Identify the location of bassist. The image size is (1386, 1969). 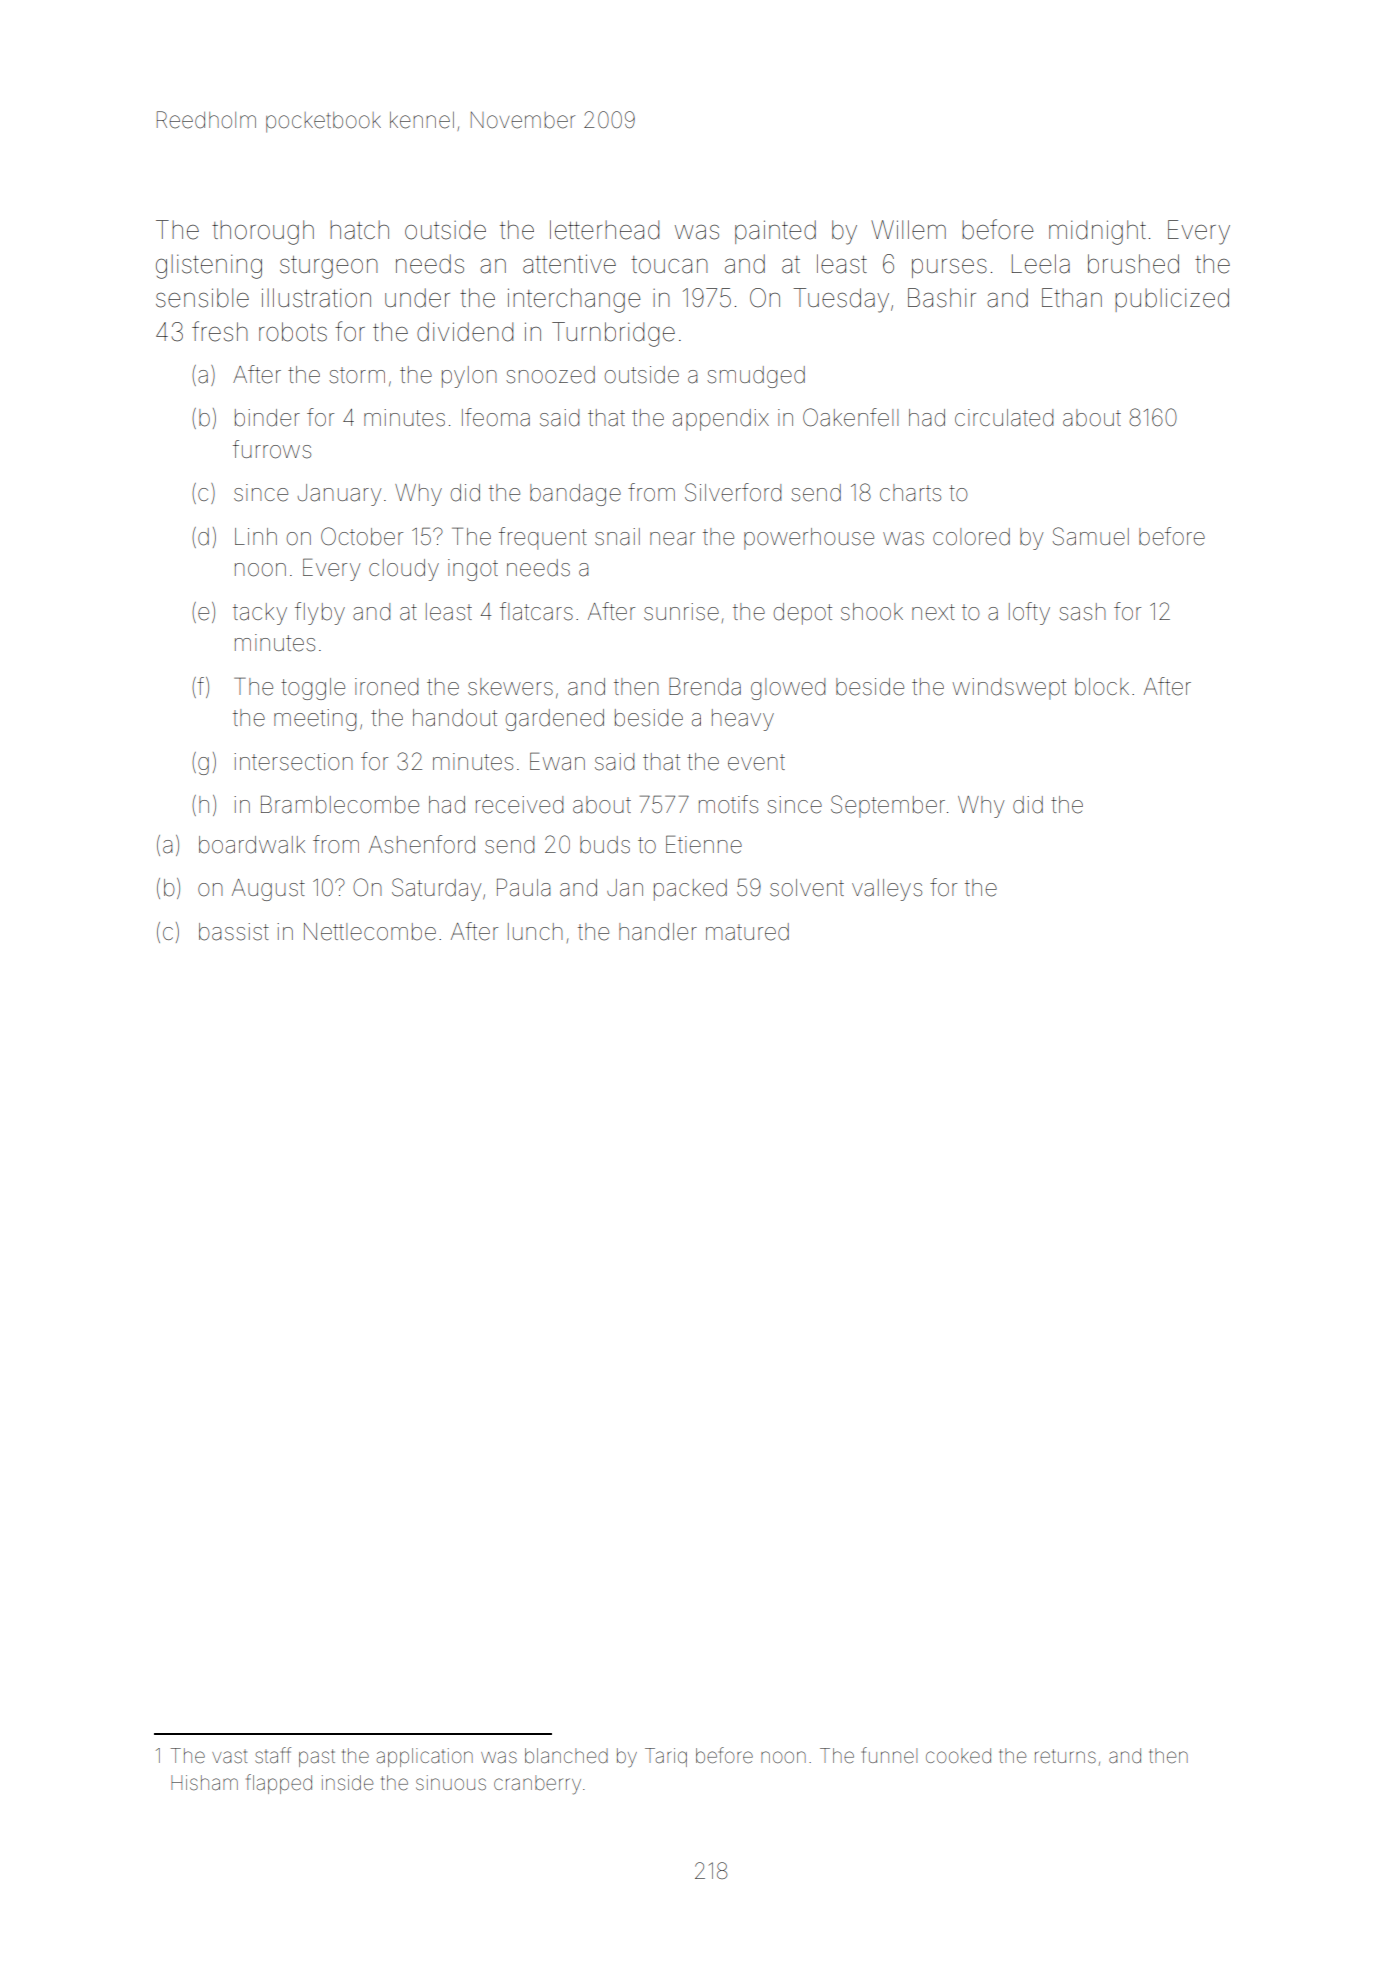
(234, 932).
